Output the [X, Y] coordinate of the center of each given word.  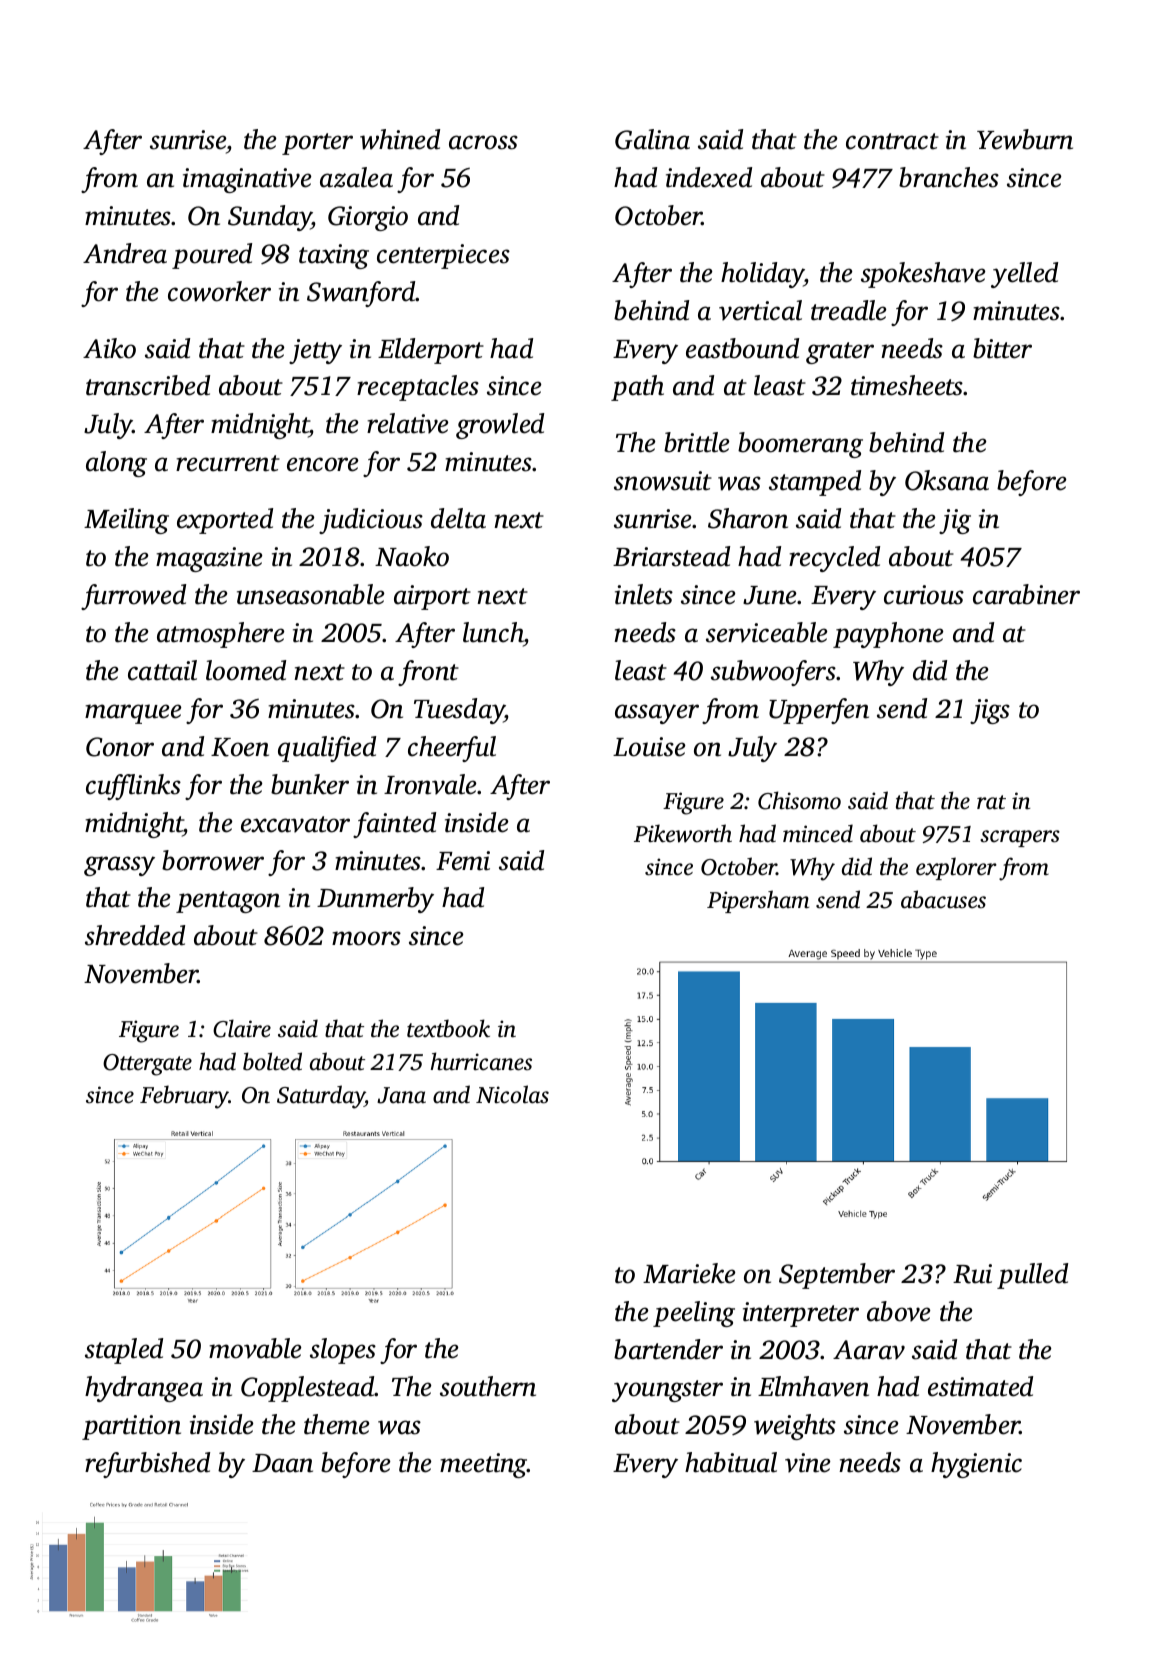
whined [400, 139]
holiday [762, 275]
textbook [448, 1028]
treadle [849, 310]
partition [131, 1427]
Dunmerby [375, 900]
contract [892, 141]
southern [488, 1386]
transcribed [148, 385]
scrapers [1020, 838]
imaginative [247, 180]
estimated [980, 1386]
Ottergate [147, 1065]
